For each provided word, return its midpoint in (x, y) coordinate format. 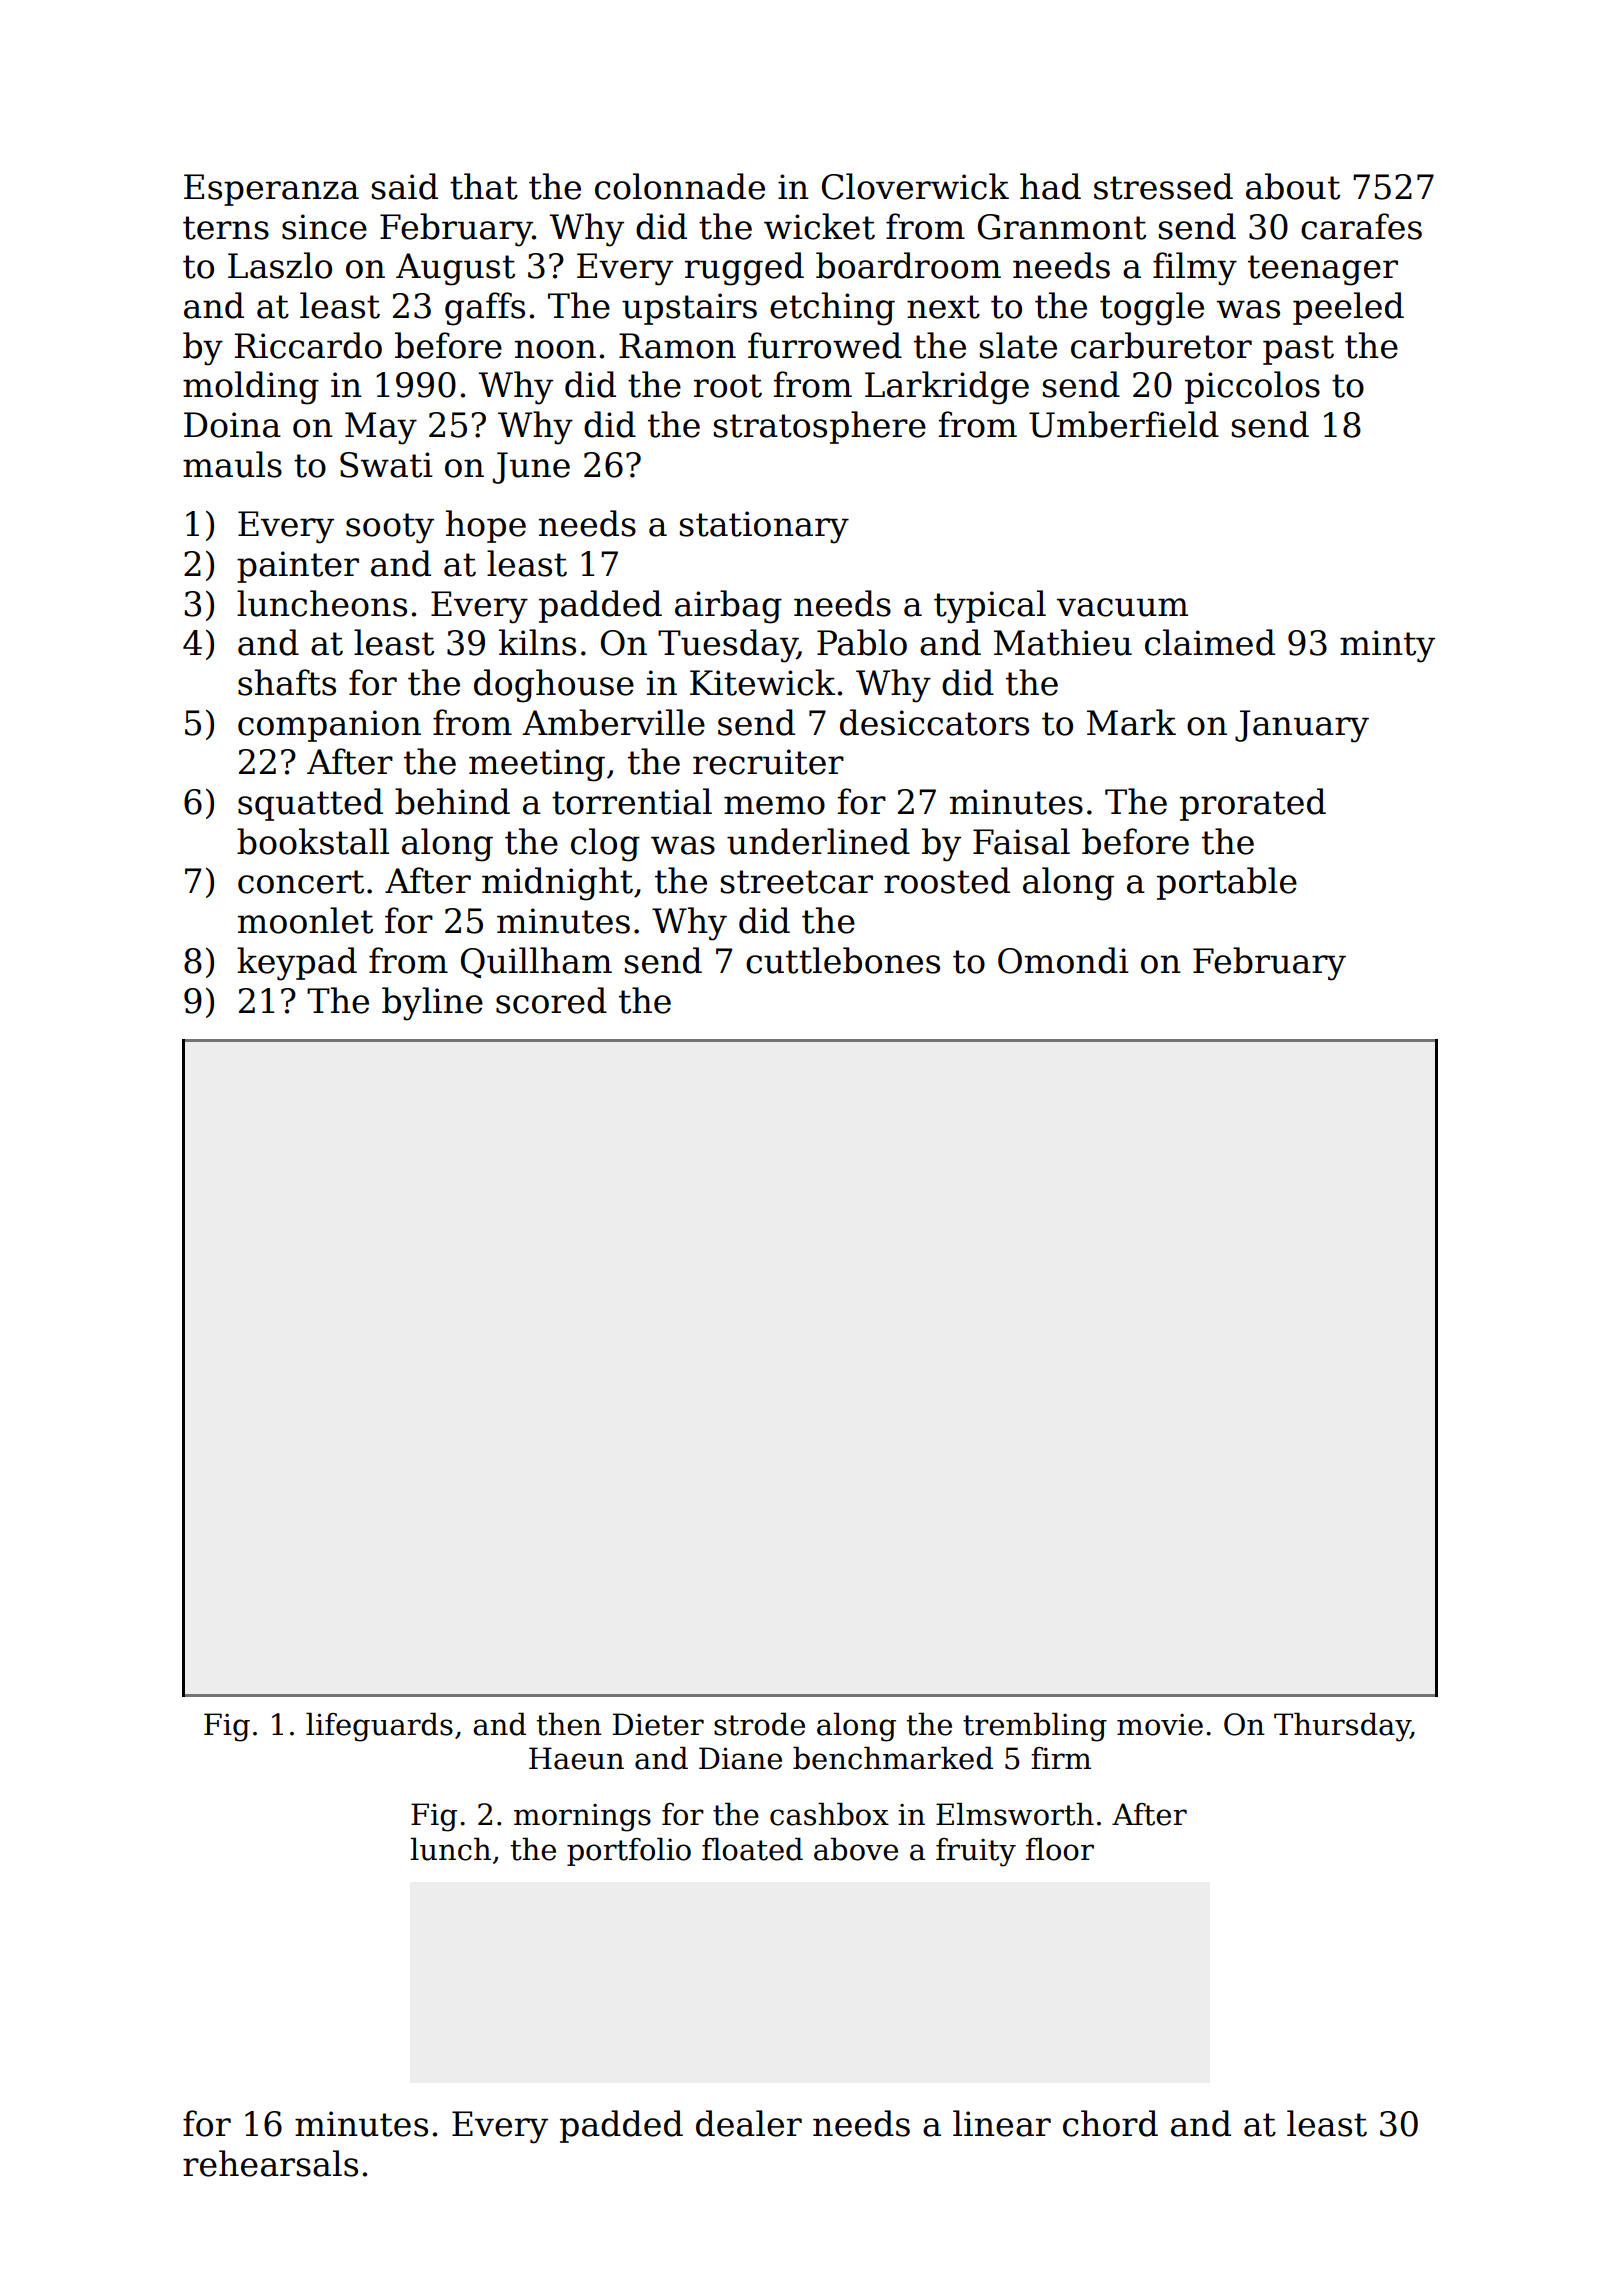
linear (1002, 2123)
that (484, 186)
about (1293, 186)
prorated (1253, 804)
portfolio (629, 1851)
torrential (632, 801)
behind (452, 801)
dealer (749, 2123)
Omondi (1063, 960)
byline (432, 1004)
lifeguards (379, 1727)
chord (1110, 2123)
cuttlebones (843, 960)
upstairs (689, 309)
